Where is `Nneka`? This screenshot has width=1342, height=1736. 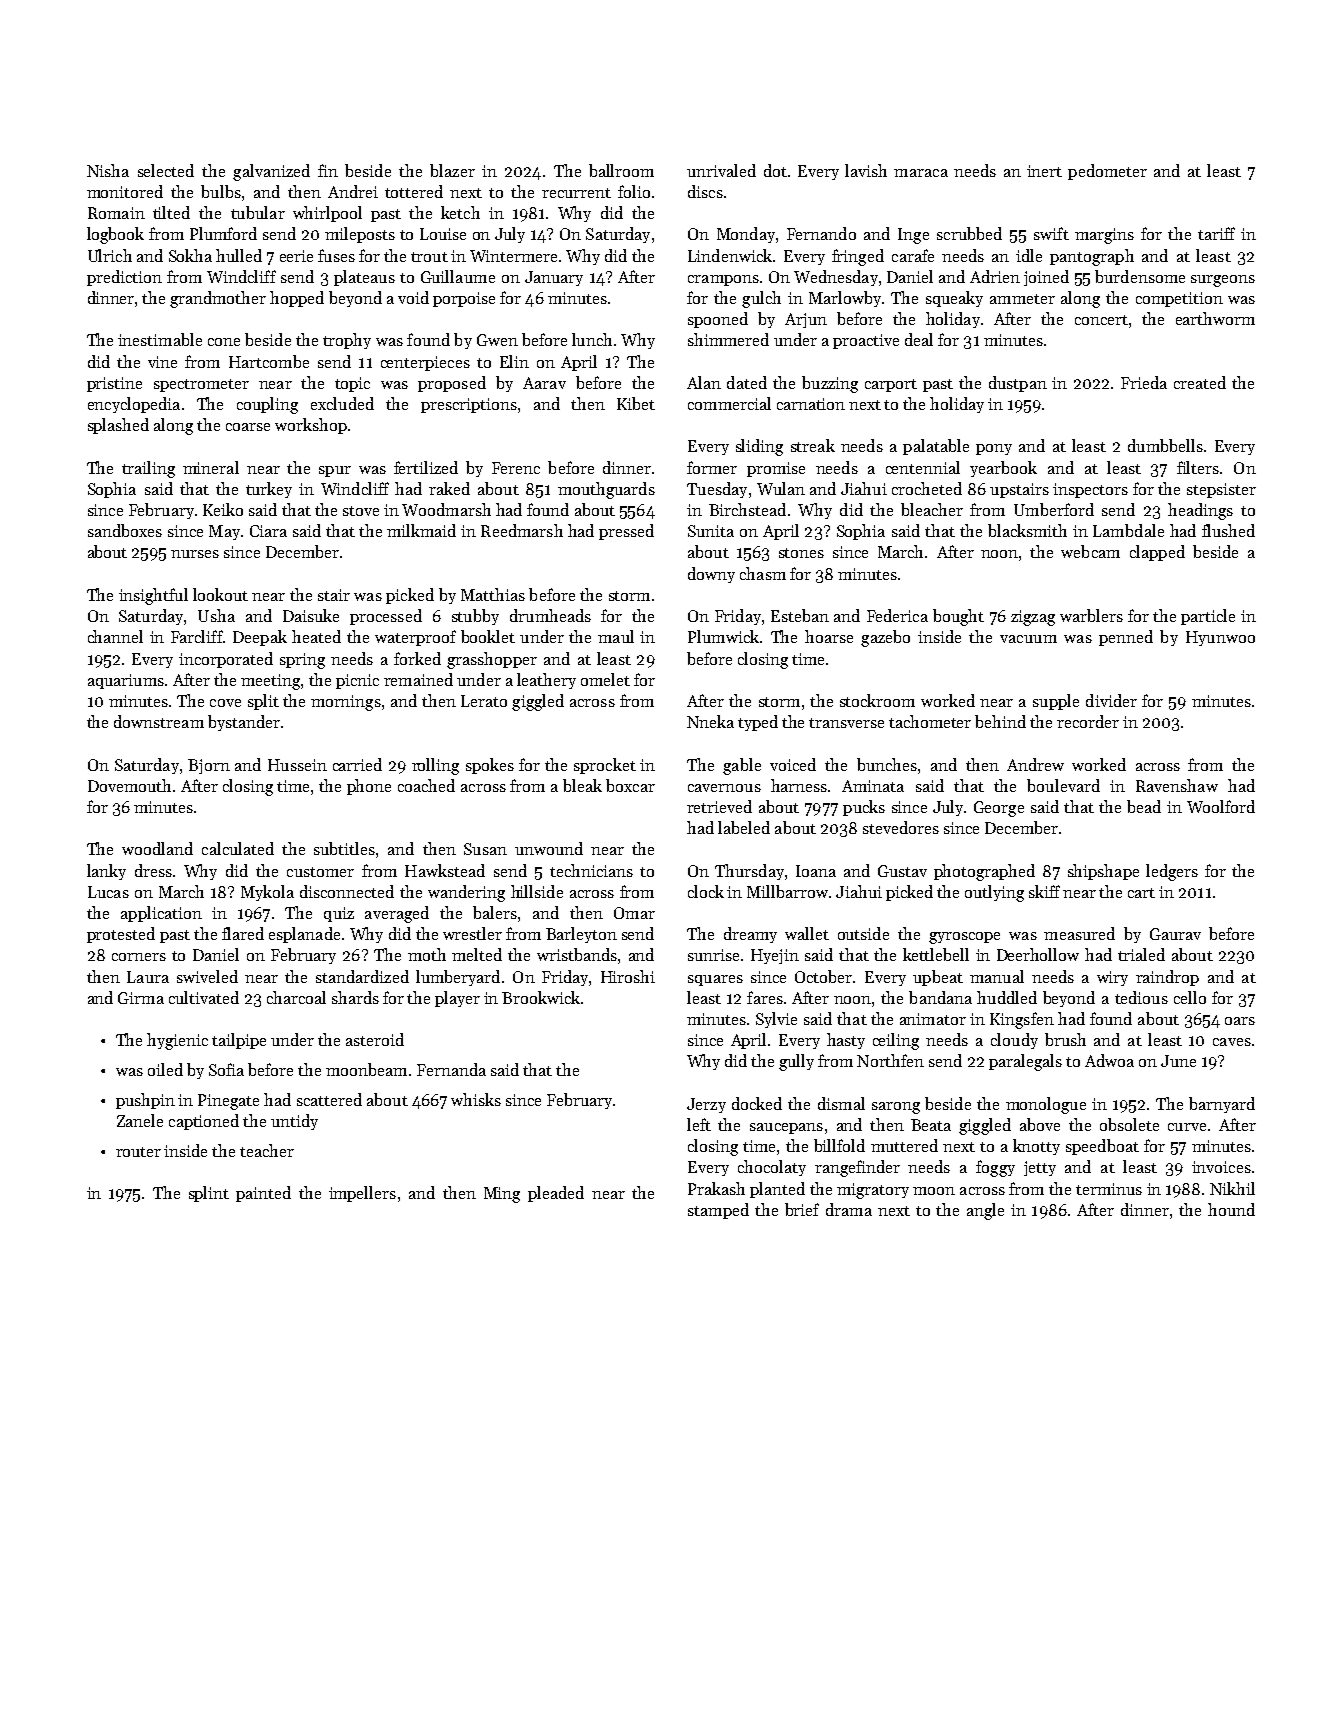
Nneka is located at coordinates (710, 721).
